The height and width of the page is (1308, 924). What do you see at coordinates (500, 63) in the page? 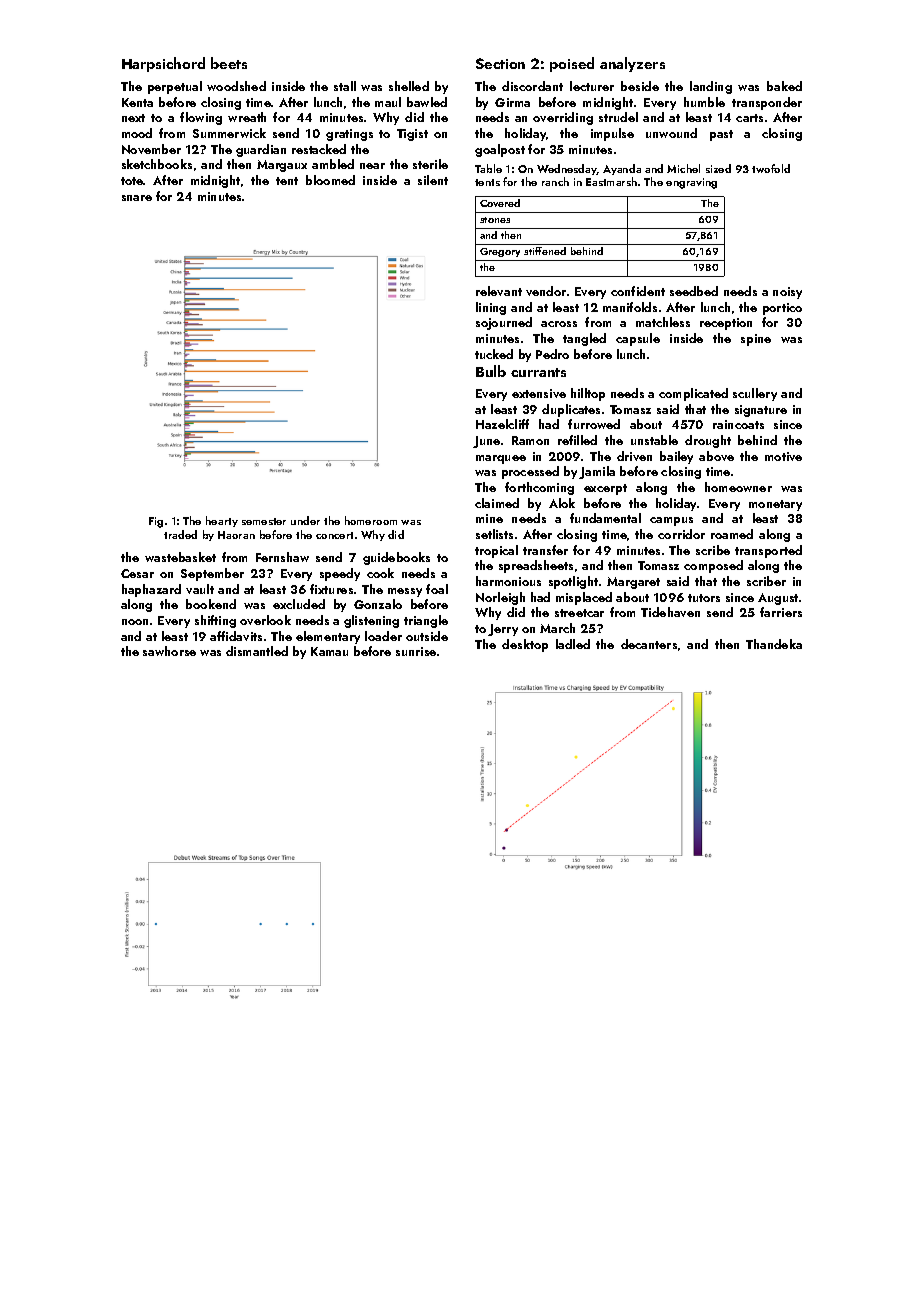
I see `Section` at bounding box center [500, 63].
